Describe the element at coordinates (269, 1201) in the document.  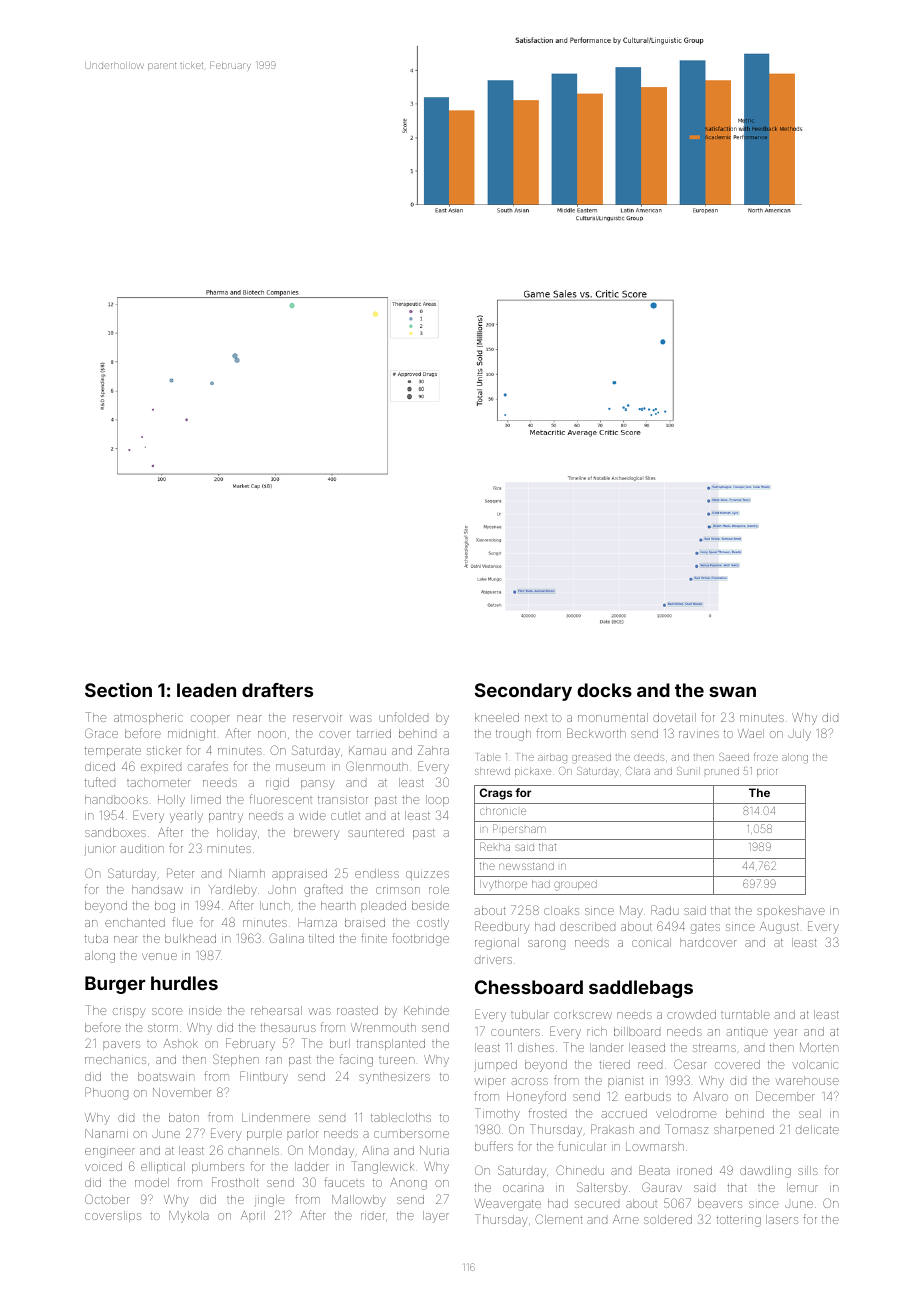
I see `jingle` at that location.
